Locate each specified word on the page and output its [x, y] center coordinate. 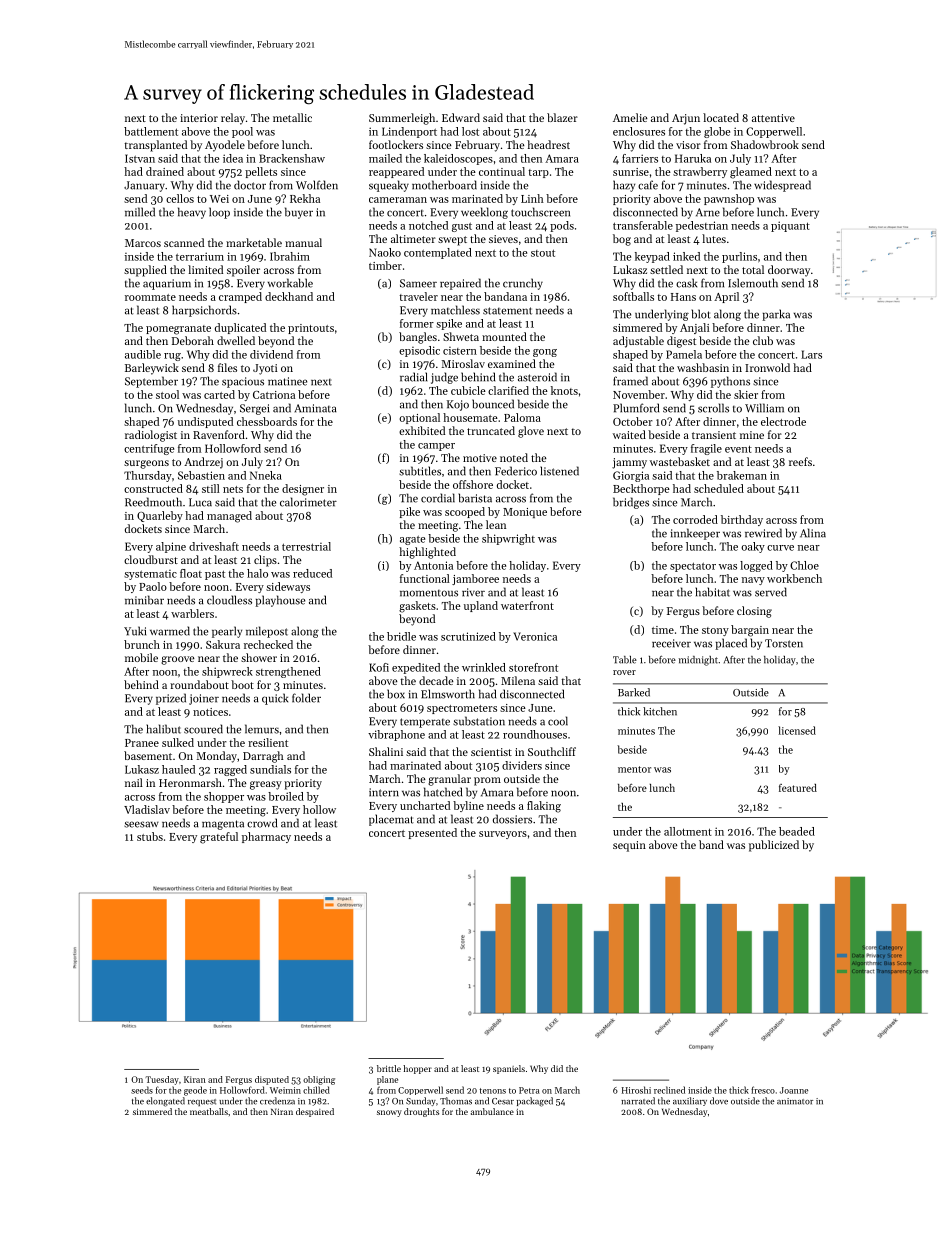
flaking [544, 807]
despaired [315, 1112]
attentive [773, 118]
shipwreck [227, 672]
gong [545, 353]
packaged [535, 1102]
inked [686, 256]
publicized [774, 846]
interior [199, 118]
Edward [461, 117]
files [227, 367]
